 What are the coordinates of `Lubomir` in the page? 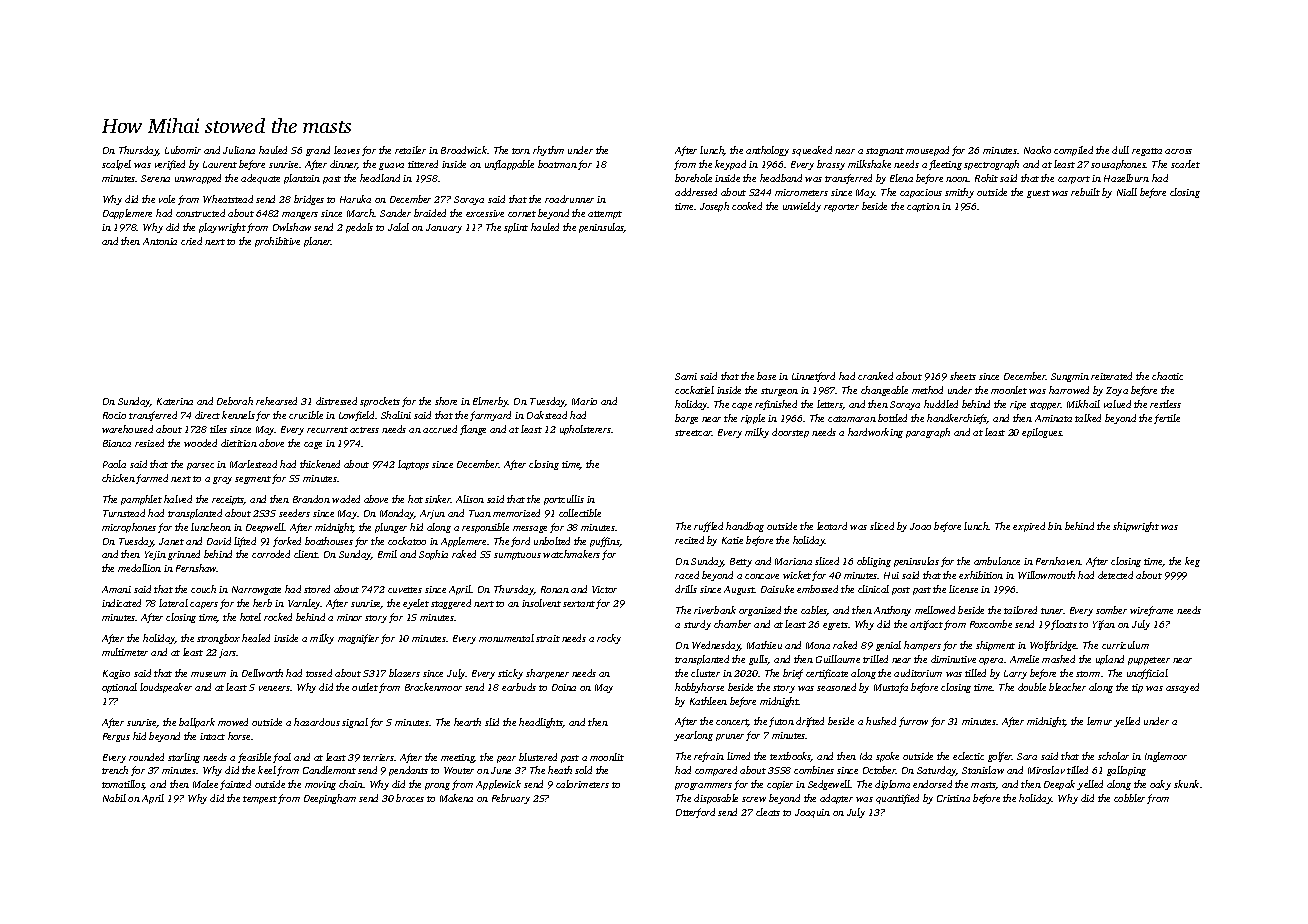 It's located at (183, 150).
